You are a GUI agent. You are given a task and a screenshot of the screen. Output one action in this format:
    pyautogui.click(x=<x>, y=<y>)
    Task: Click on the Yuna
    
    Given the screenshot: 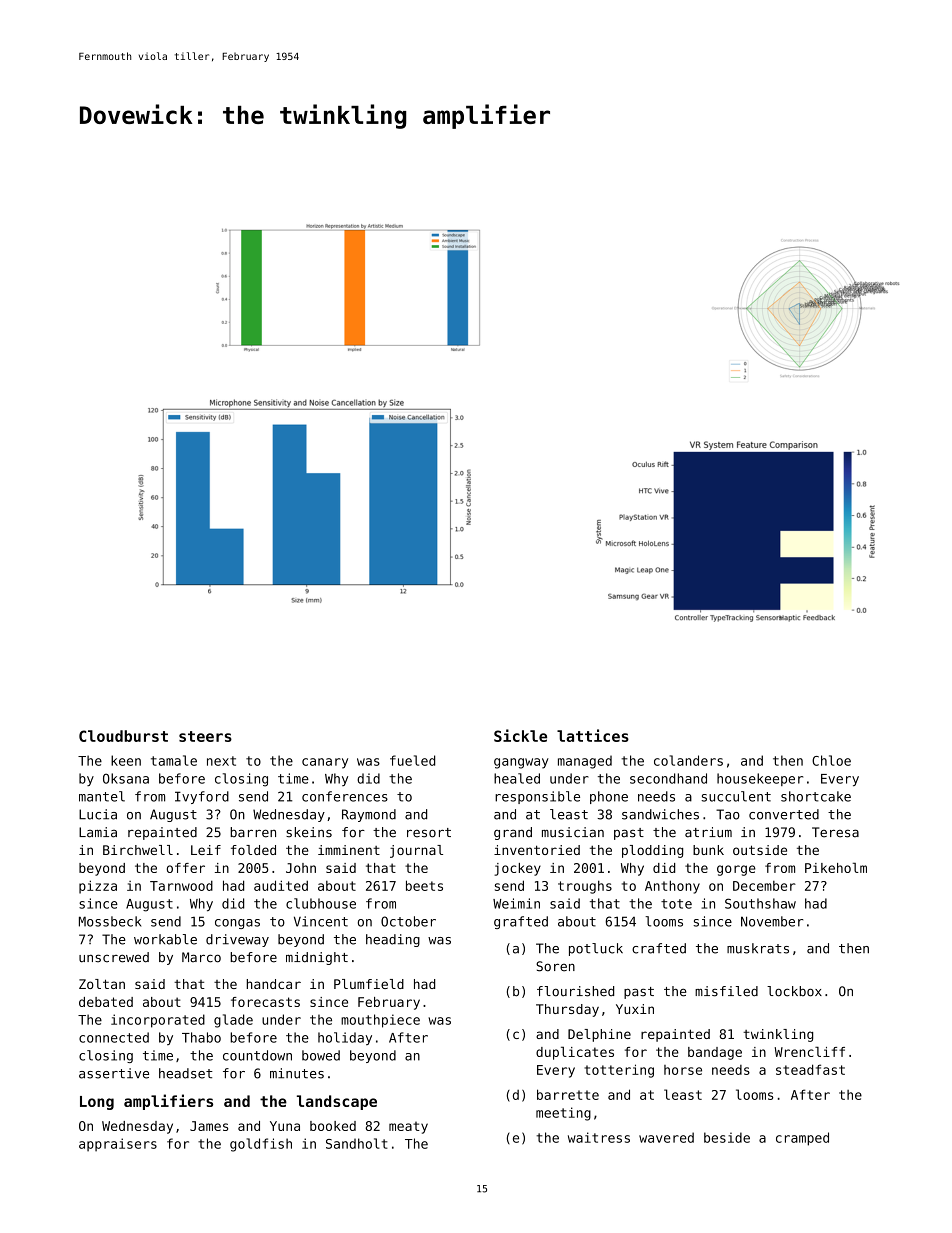 What is the action you would take?
    pyautogui.click(x=285, y=1126)
